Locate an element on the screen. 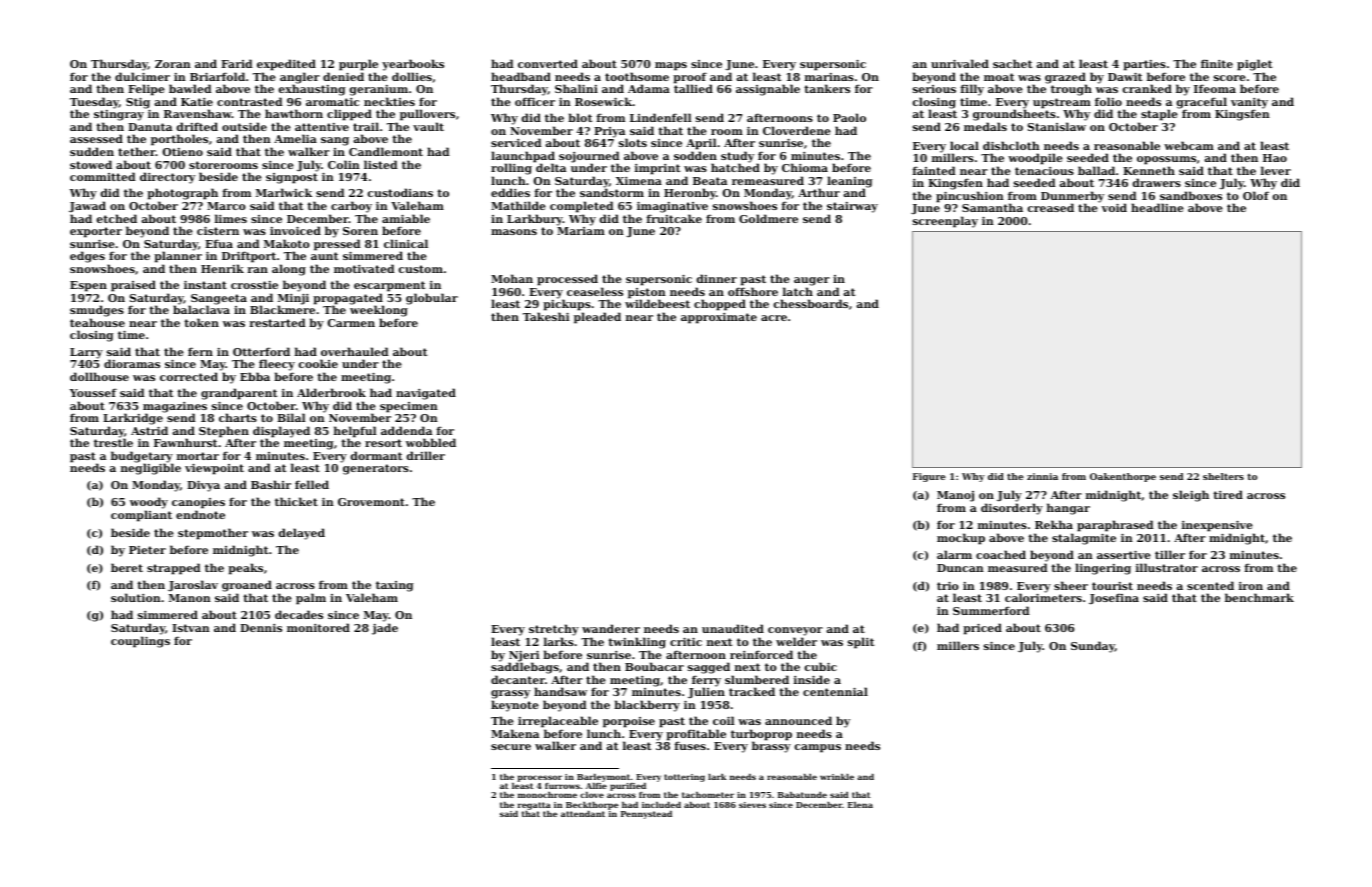 This screenshot has height=887, width=1372. inexpensive is located at coordinates (1217, 526).
